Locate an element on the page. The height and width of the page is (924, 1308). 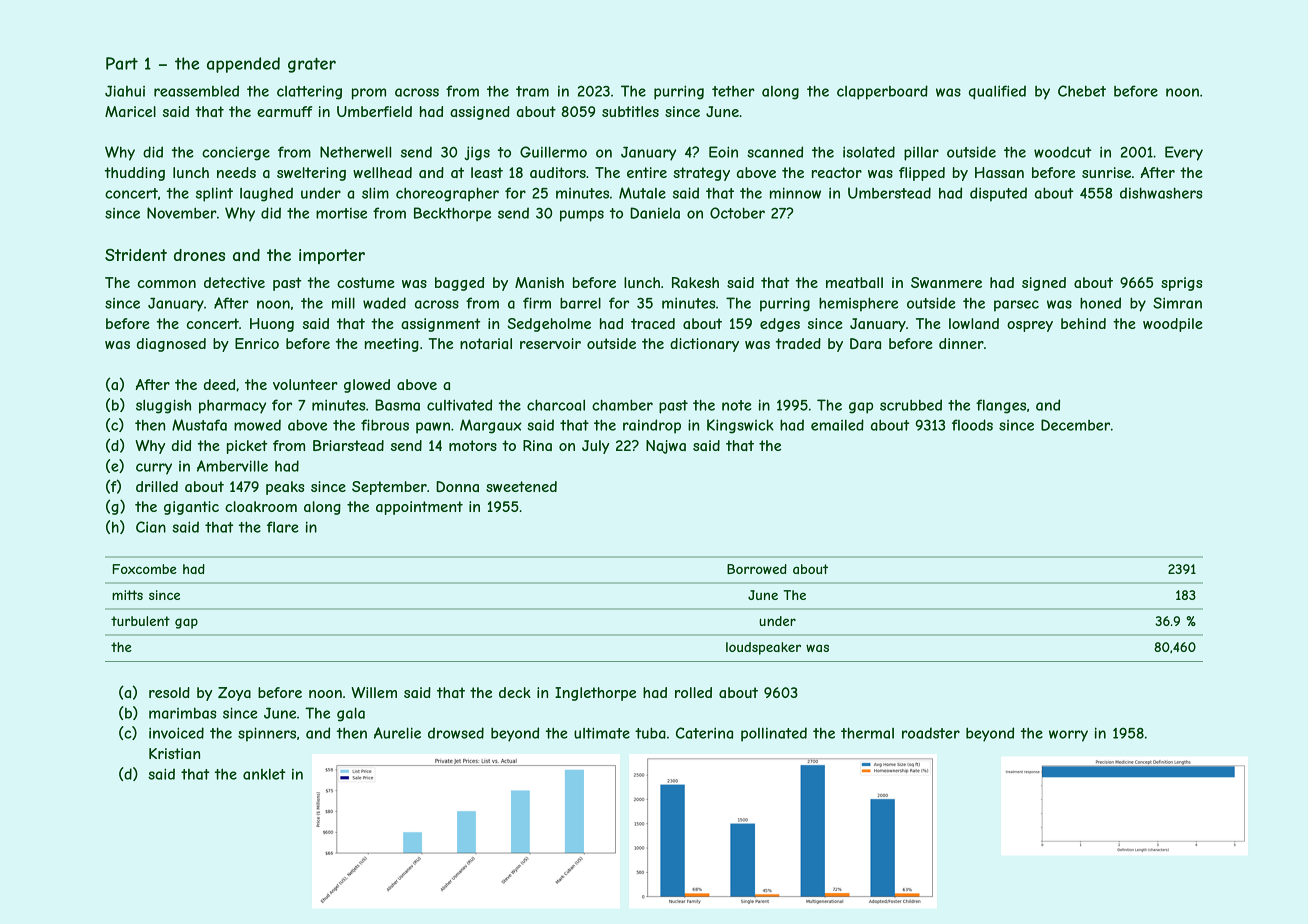
Daniela is located at coordinates (655, 213).
